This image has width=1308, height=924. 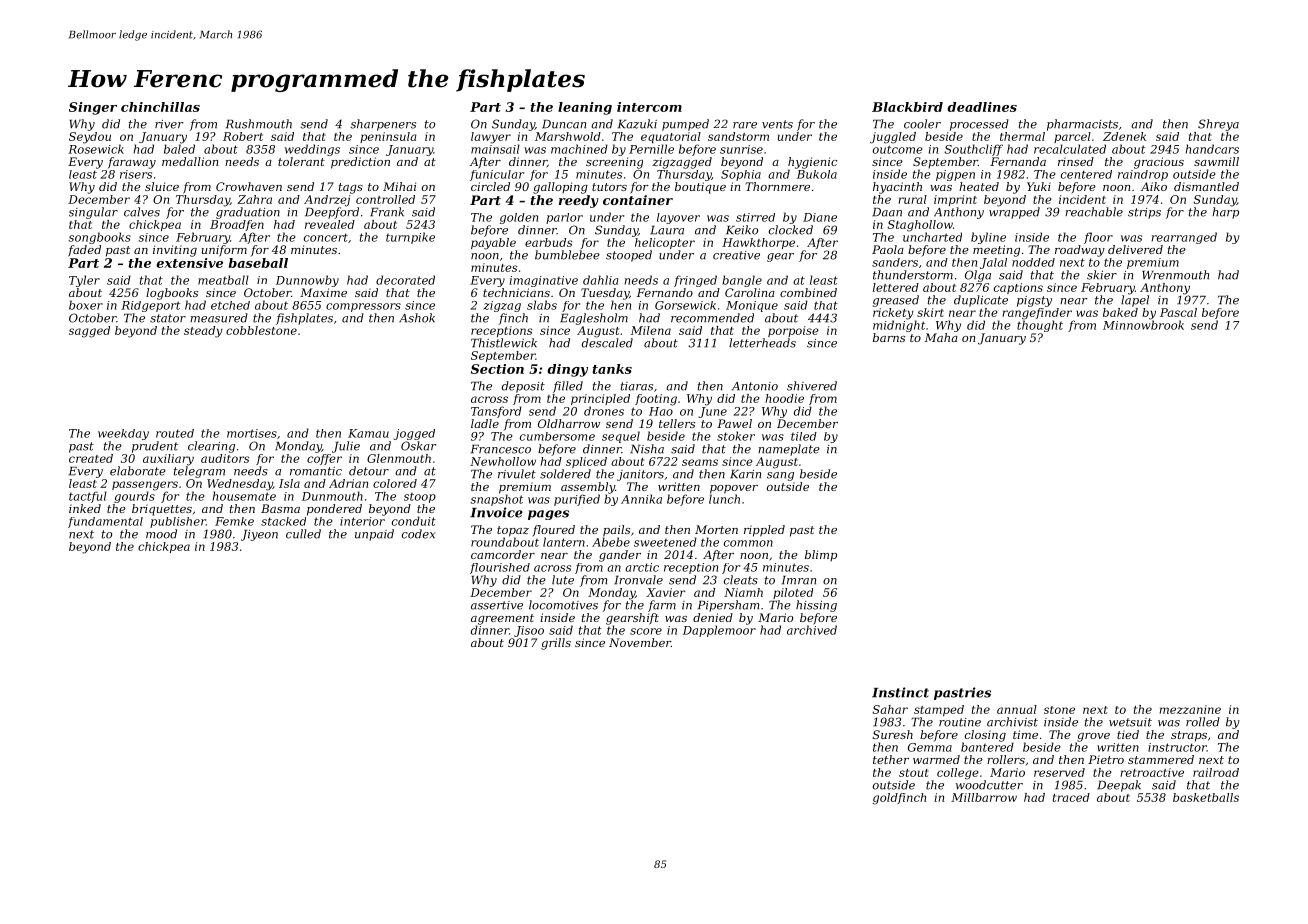 What do you see at coordinates (789, 450) in the image?
I see `nameplate` at bounding box center [789, 450].
